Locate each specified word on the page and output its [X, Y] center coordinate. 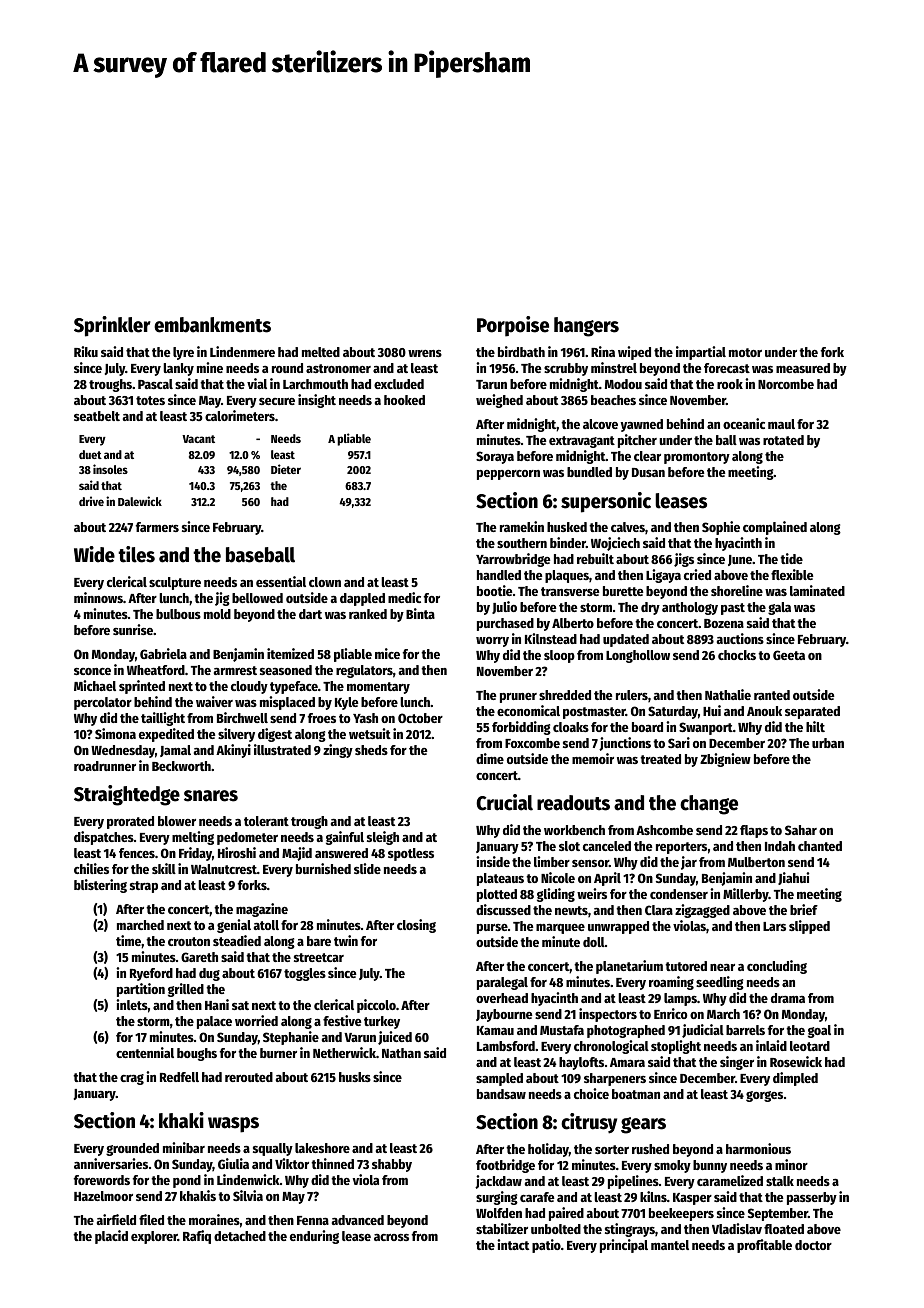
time [128, 940]
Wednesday [123, 751]
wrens [425, 353]
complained [775, 528]
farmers [157, 527]
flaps [754, 831]
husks [355, 1077]
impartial [701, 353]
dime [490, 758]
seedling [720, 983]
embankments [212, 325]
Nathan [401, 1053]
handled [499, 575]
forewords [102, 1180]
